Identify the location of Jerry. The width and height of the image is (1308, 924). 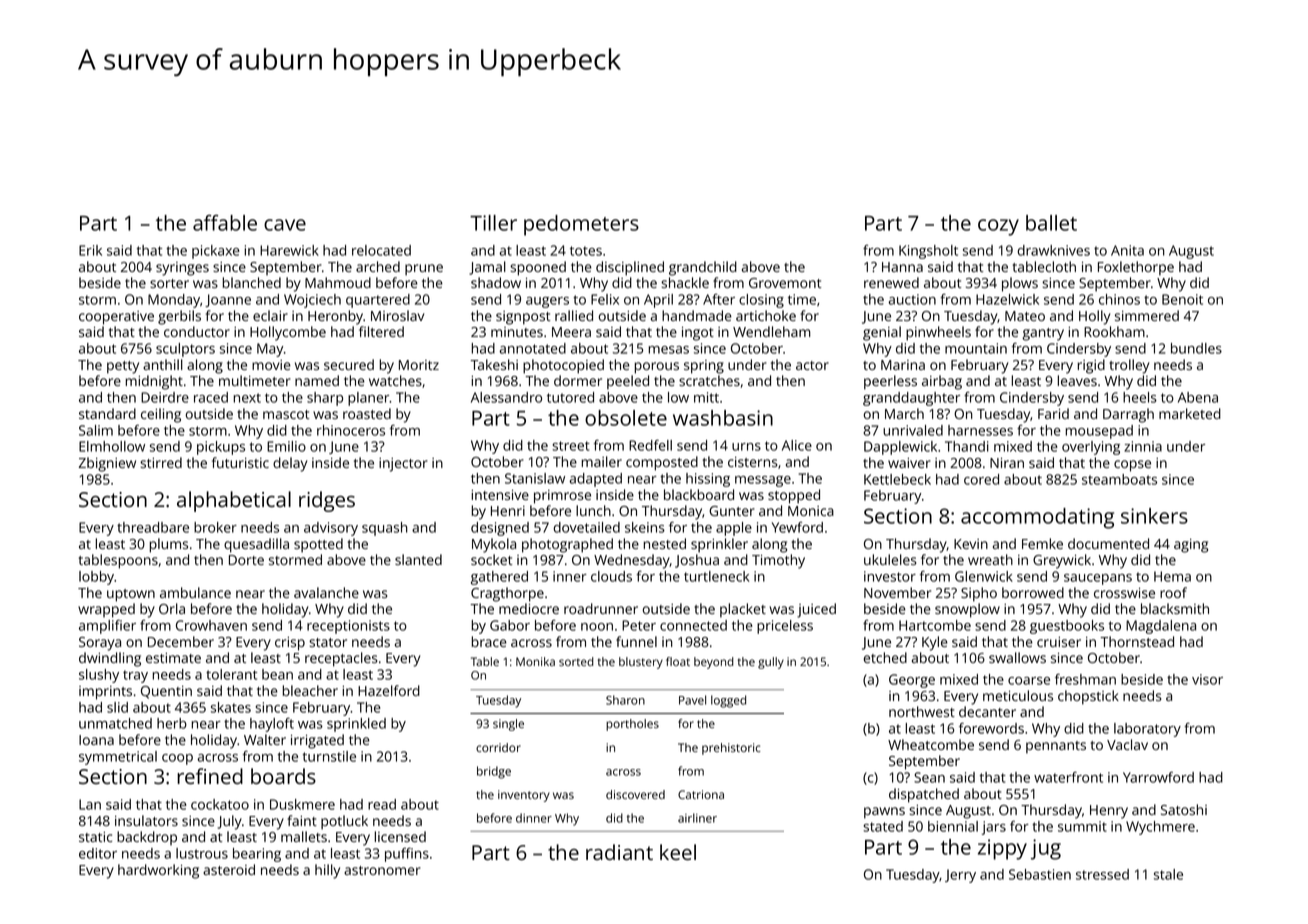
(960, 876).
